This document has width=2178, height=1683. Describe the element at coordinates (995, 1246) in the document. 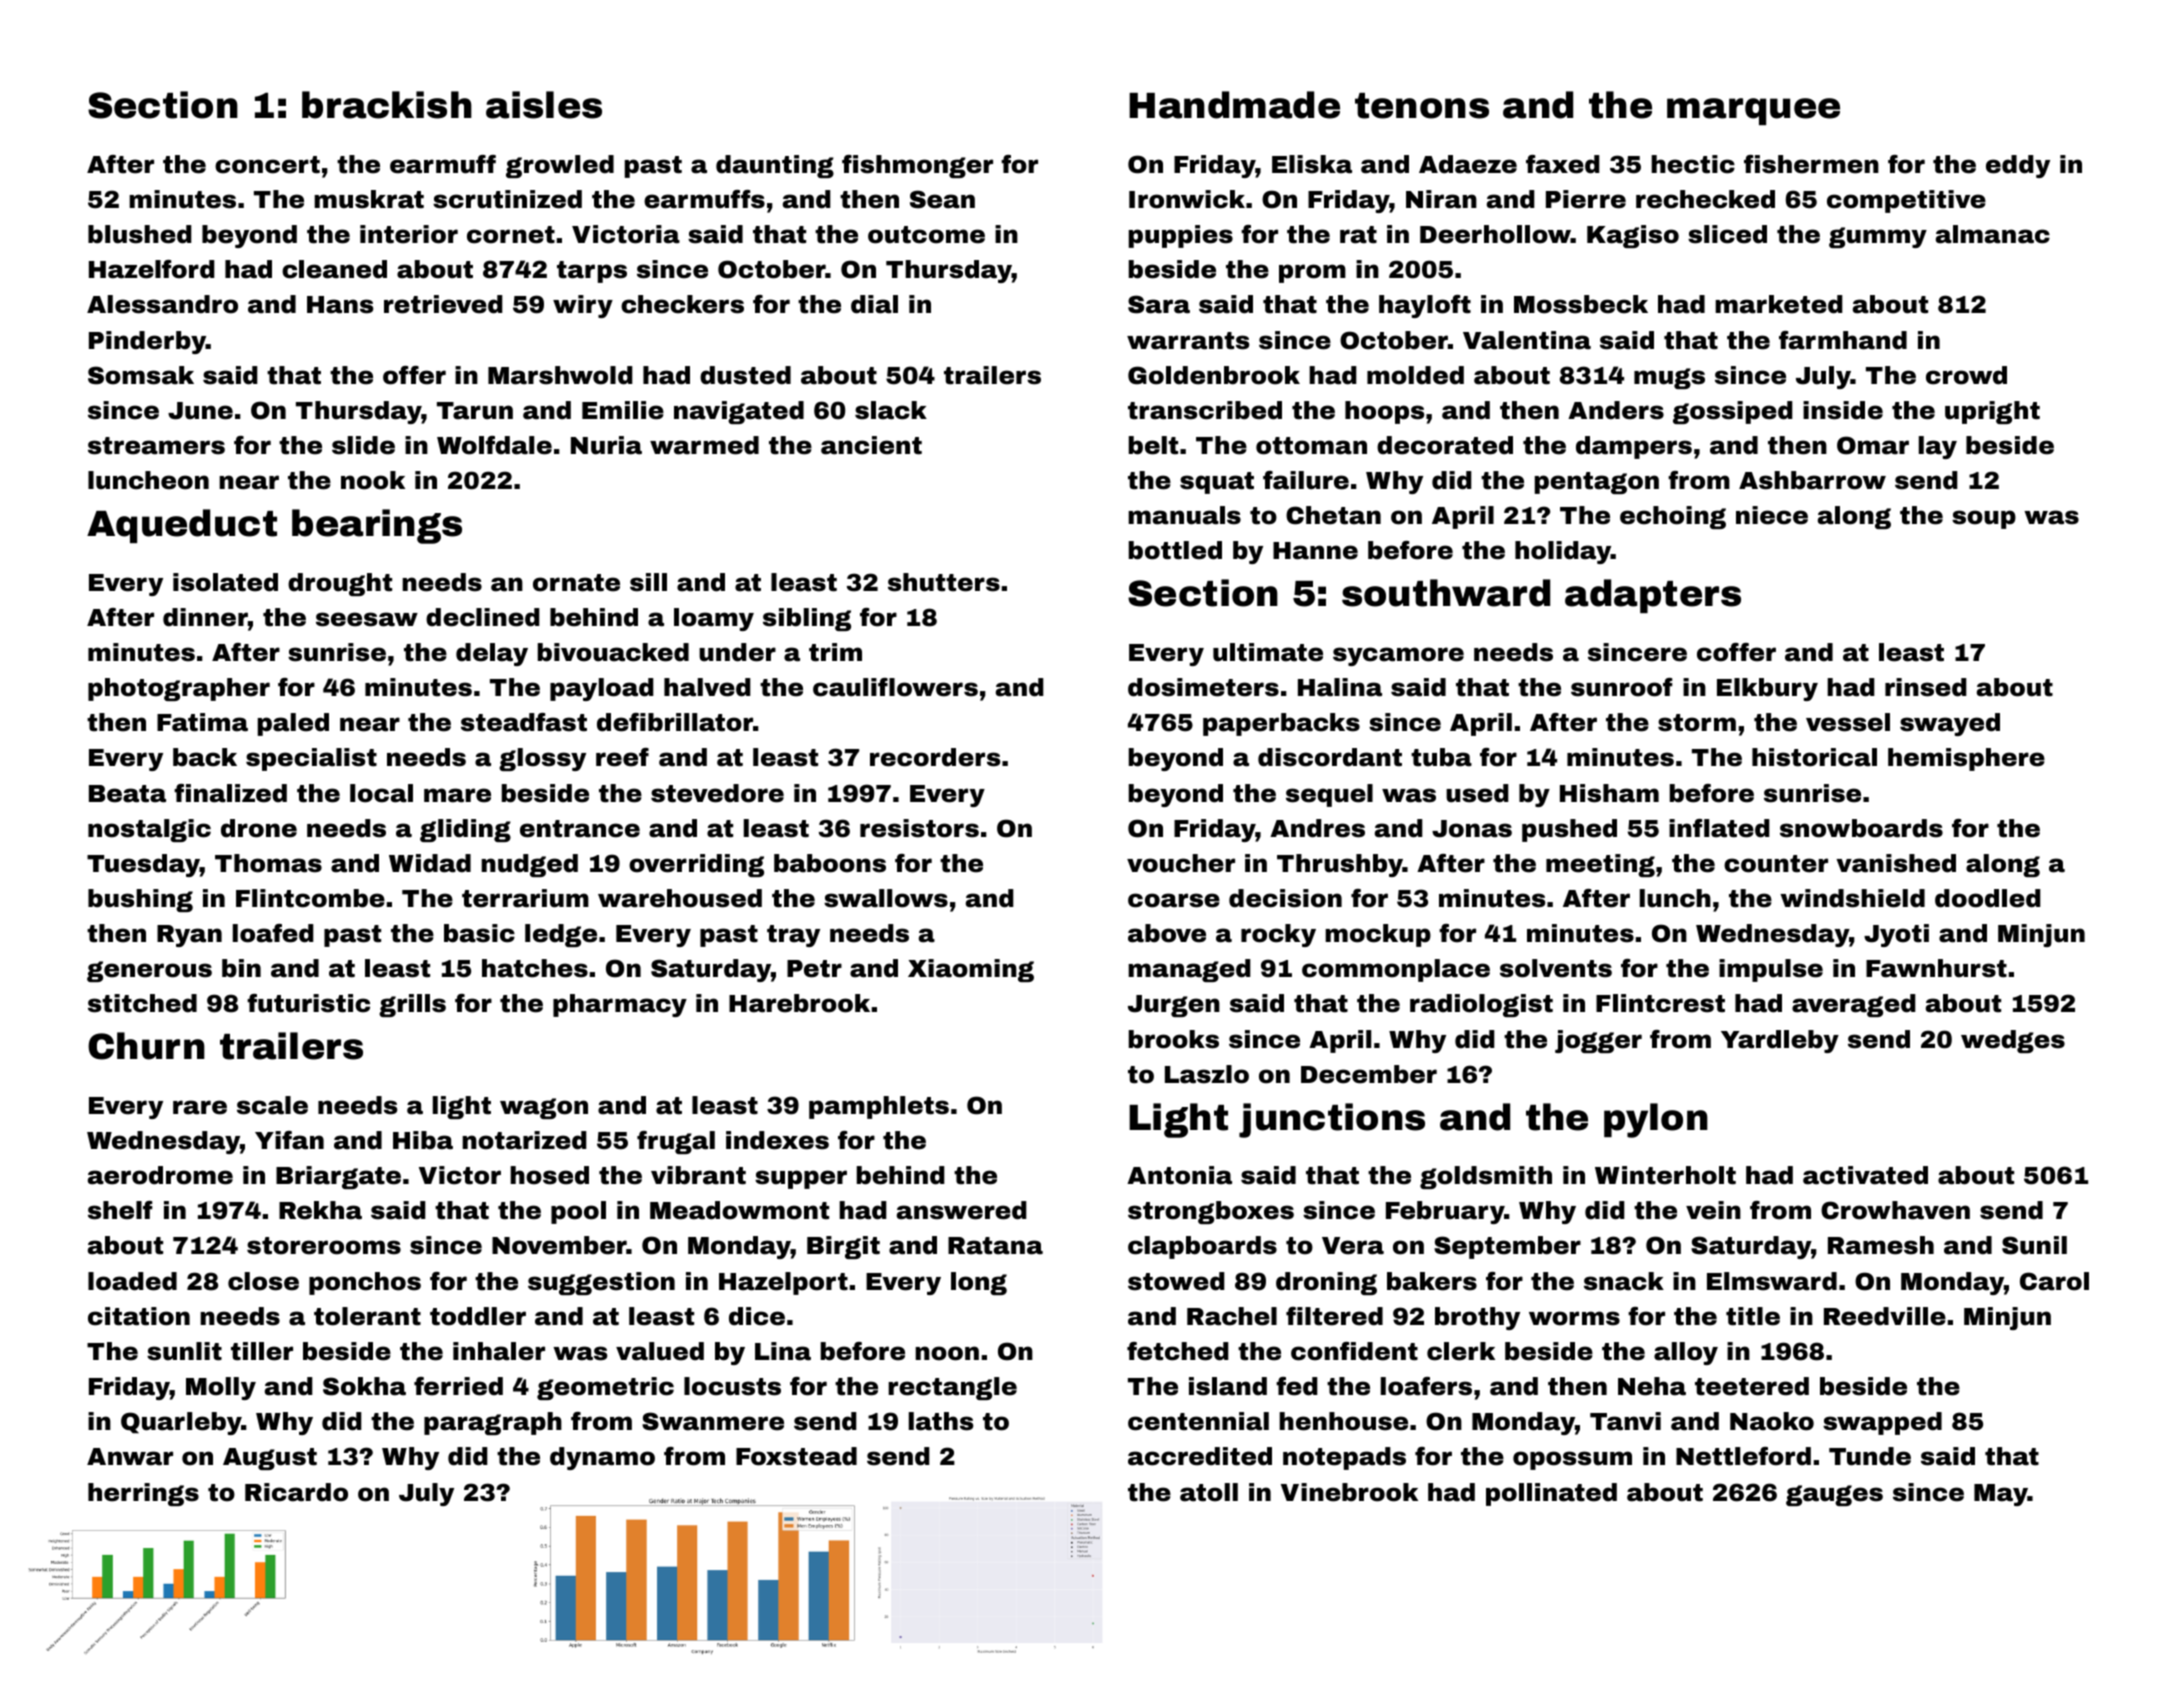

I see `Ratana` at that location.
